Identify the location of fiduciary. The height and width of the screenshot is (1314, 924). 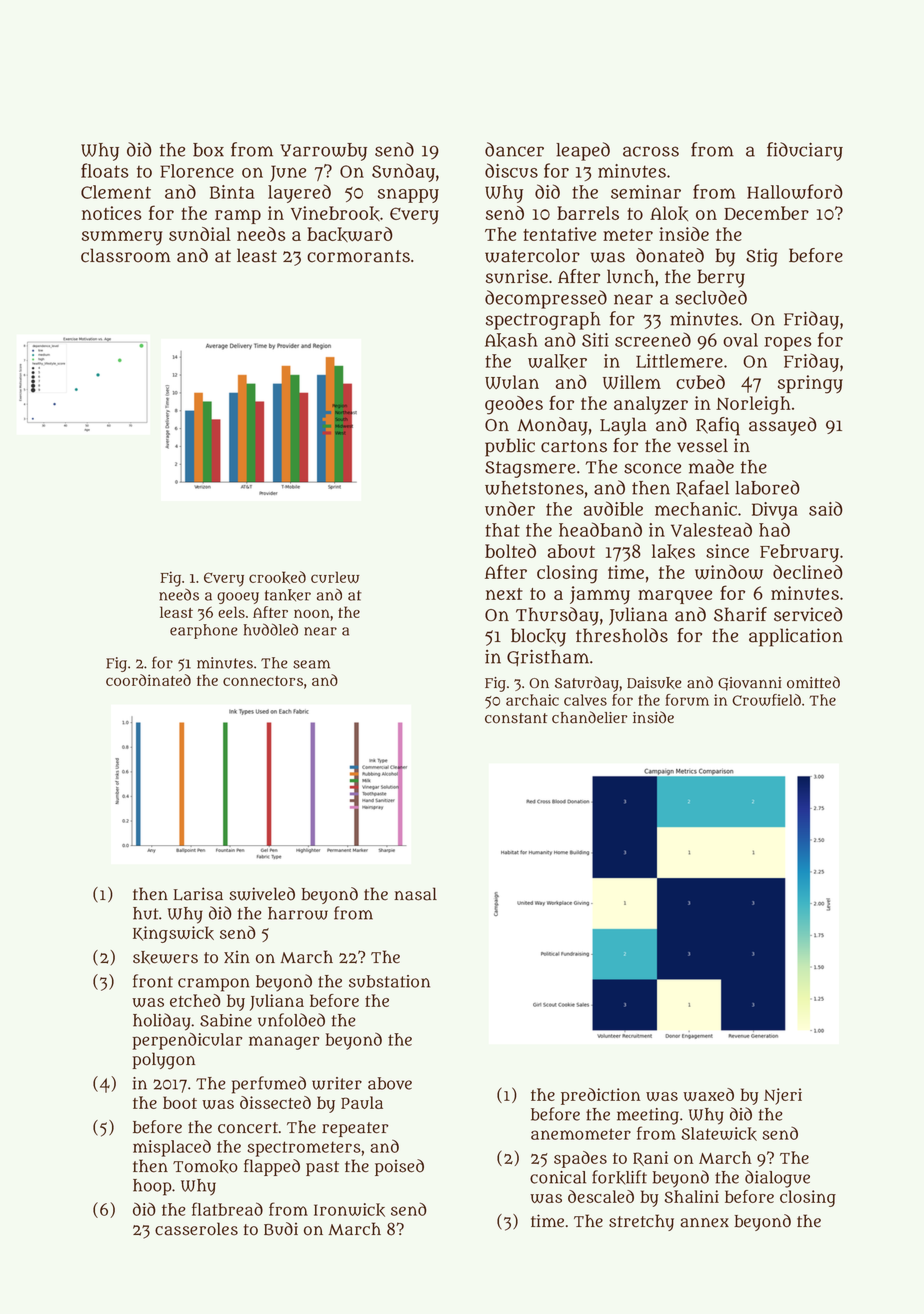
(805, 151).
